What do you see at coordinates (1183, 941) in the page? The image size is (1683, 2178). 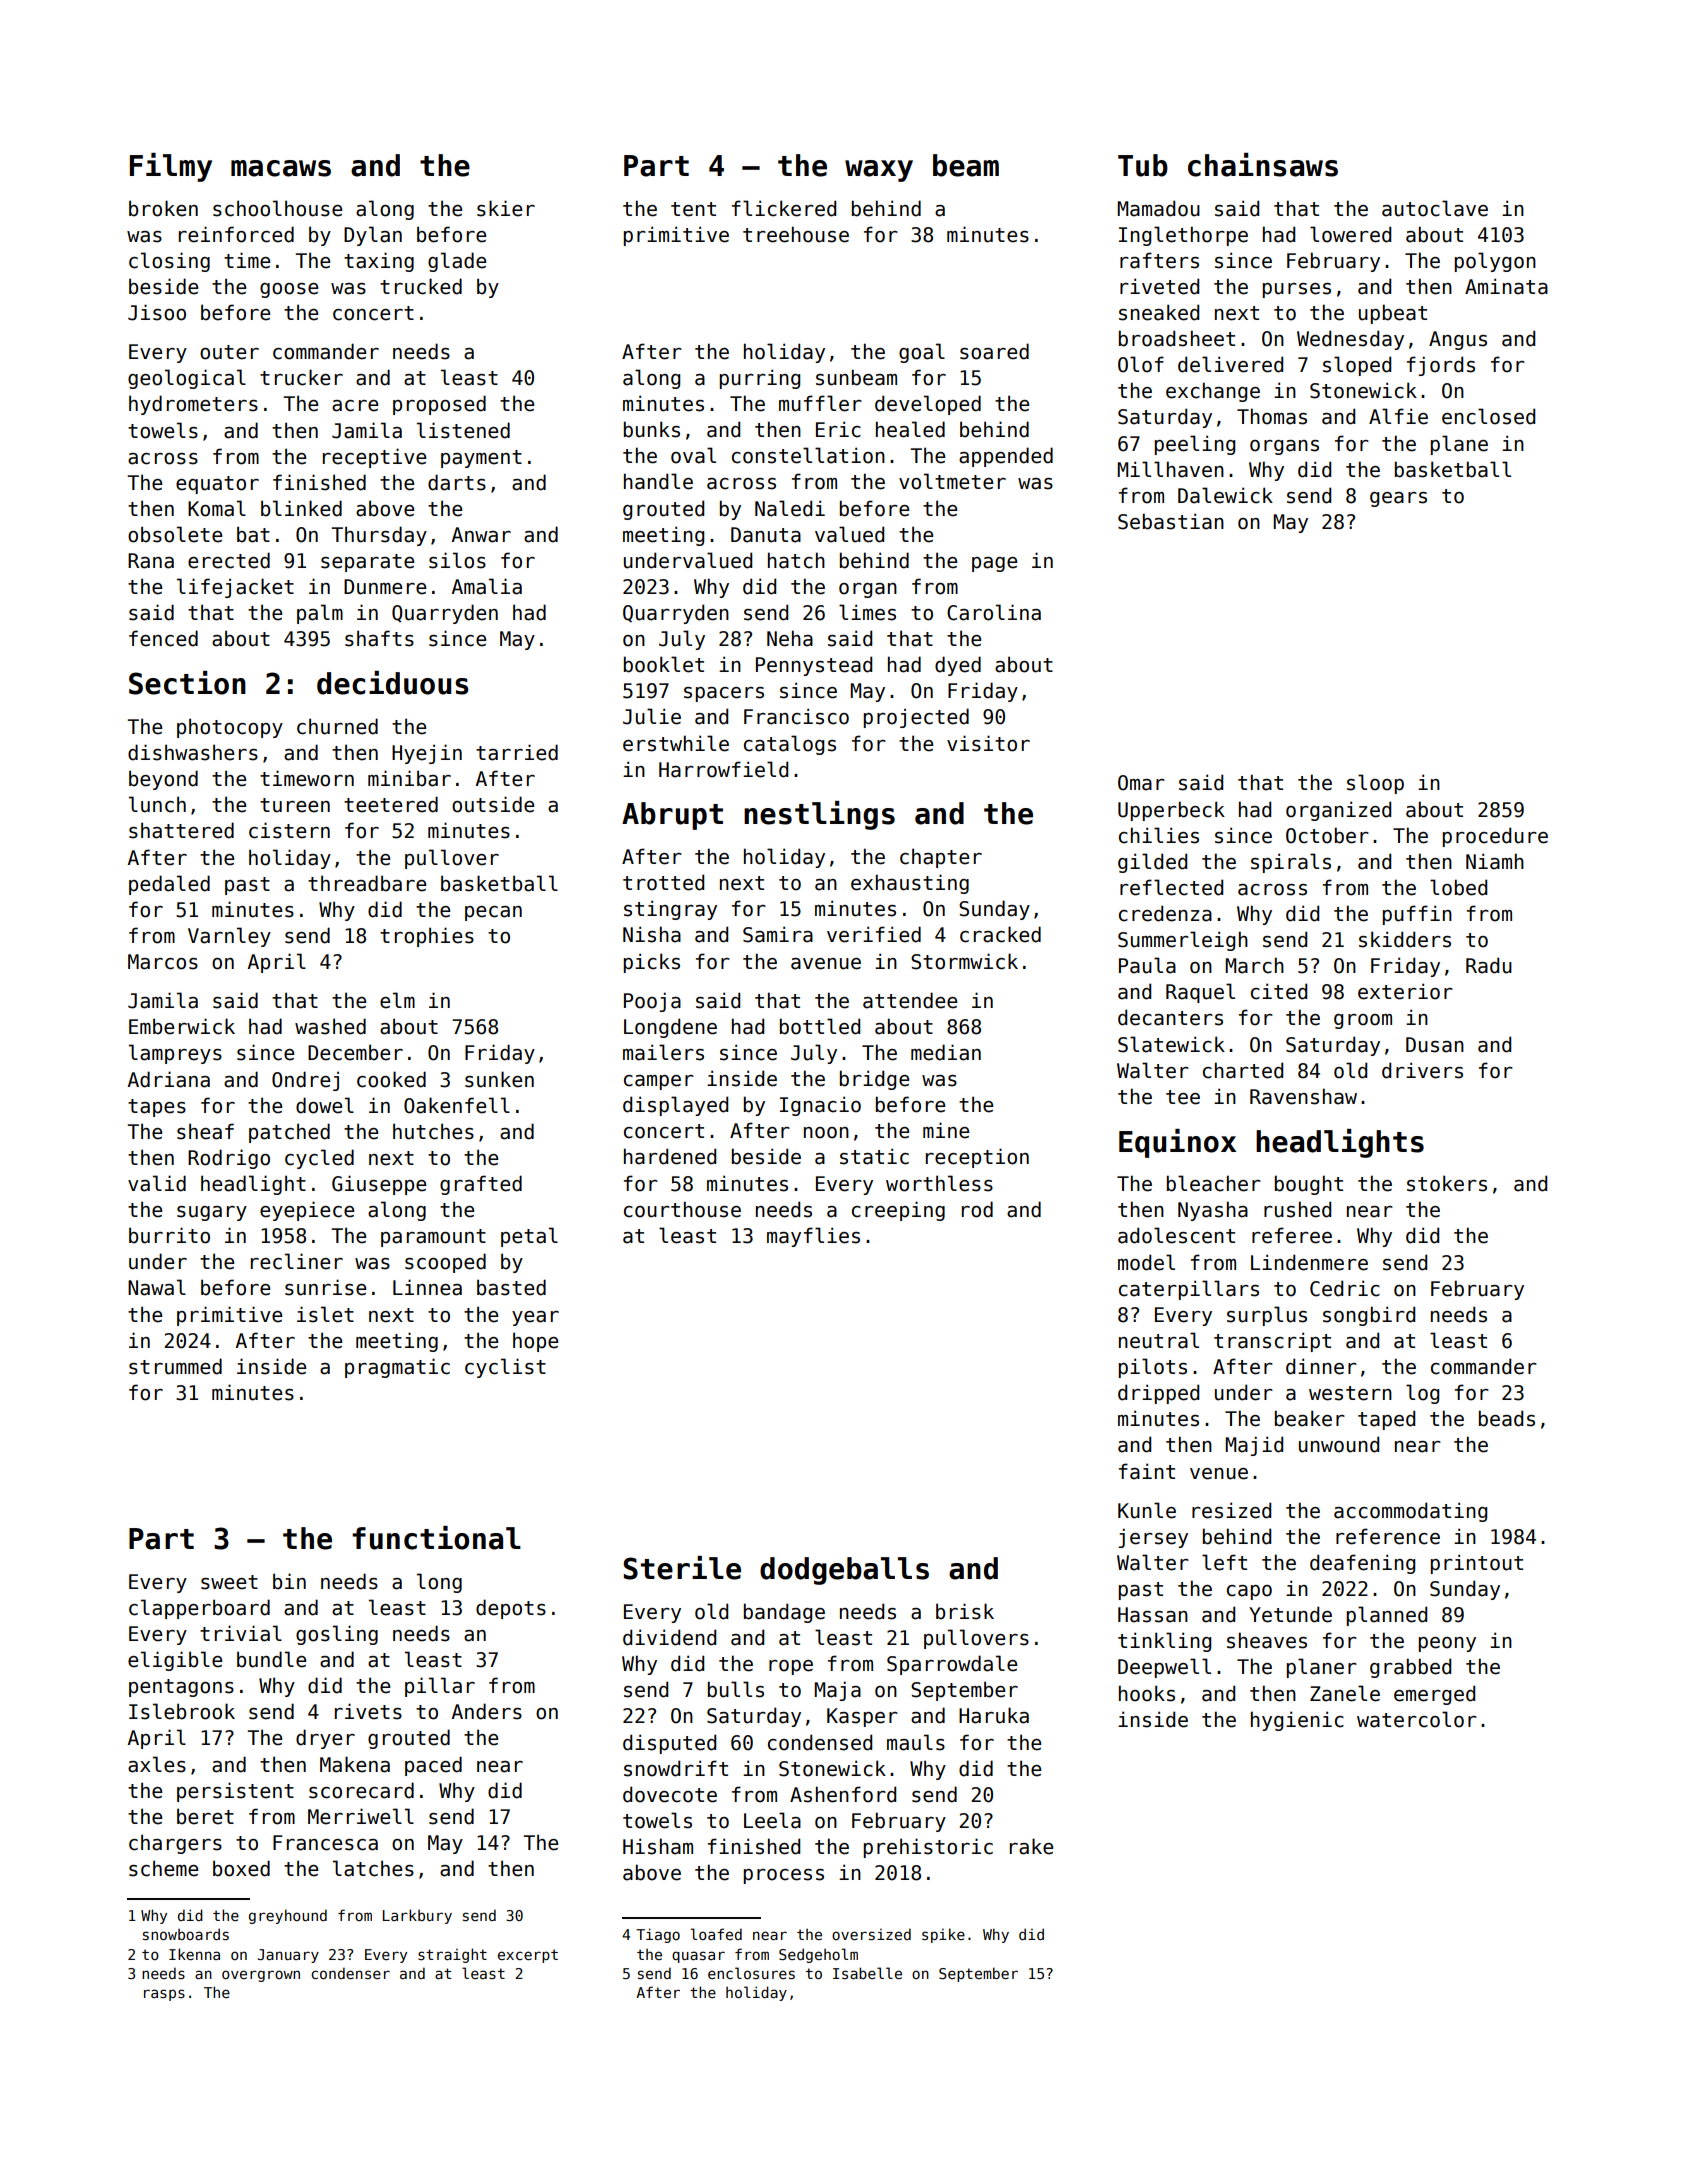 I see `Summerleigh` at bounding box center [1183, 941].
